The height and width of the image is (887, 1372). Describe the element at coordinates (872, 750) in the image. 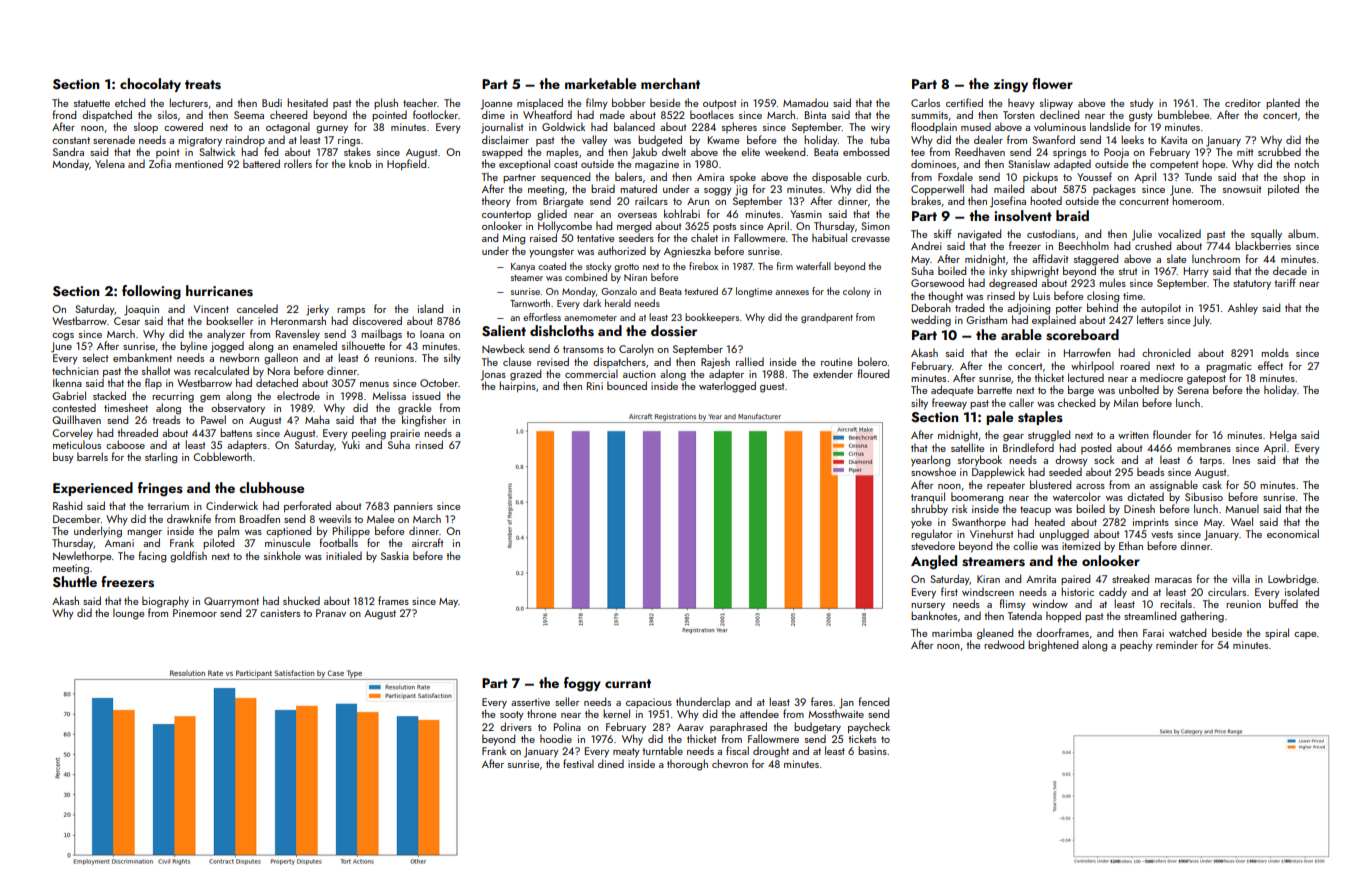

I see `basins` at that location.
